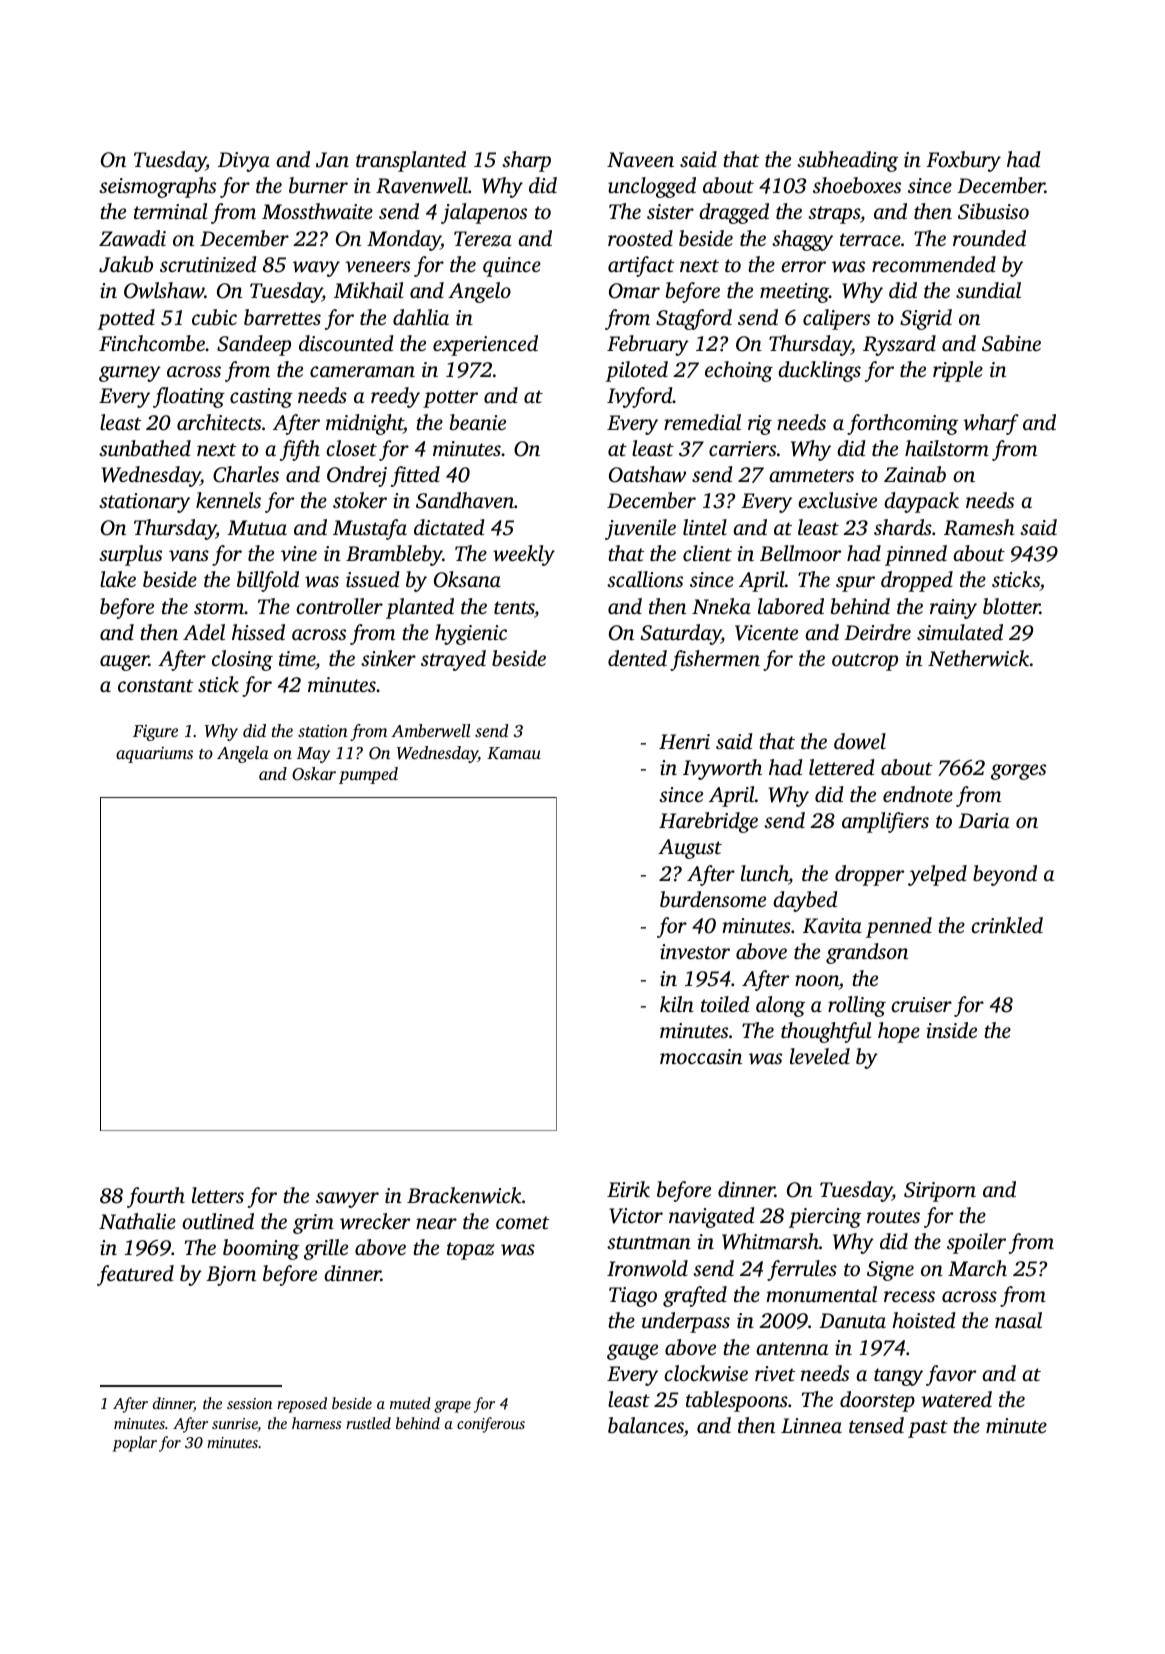  Describe the element at coordinates (157, 187) in the image. I see `seismographs` at that location.
